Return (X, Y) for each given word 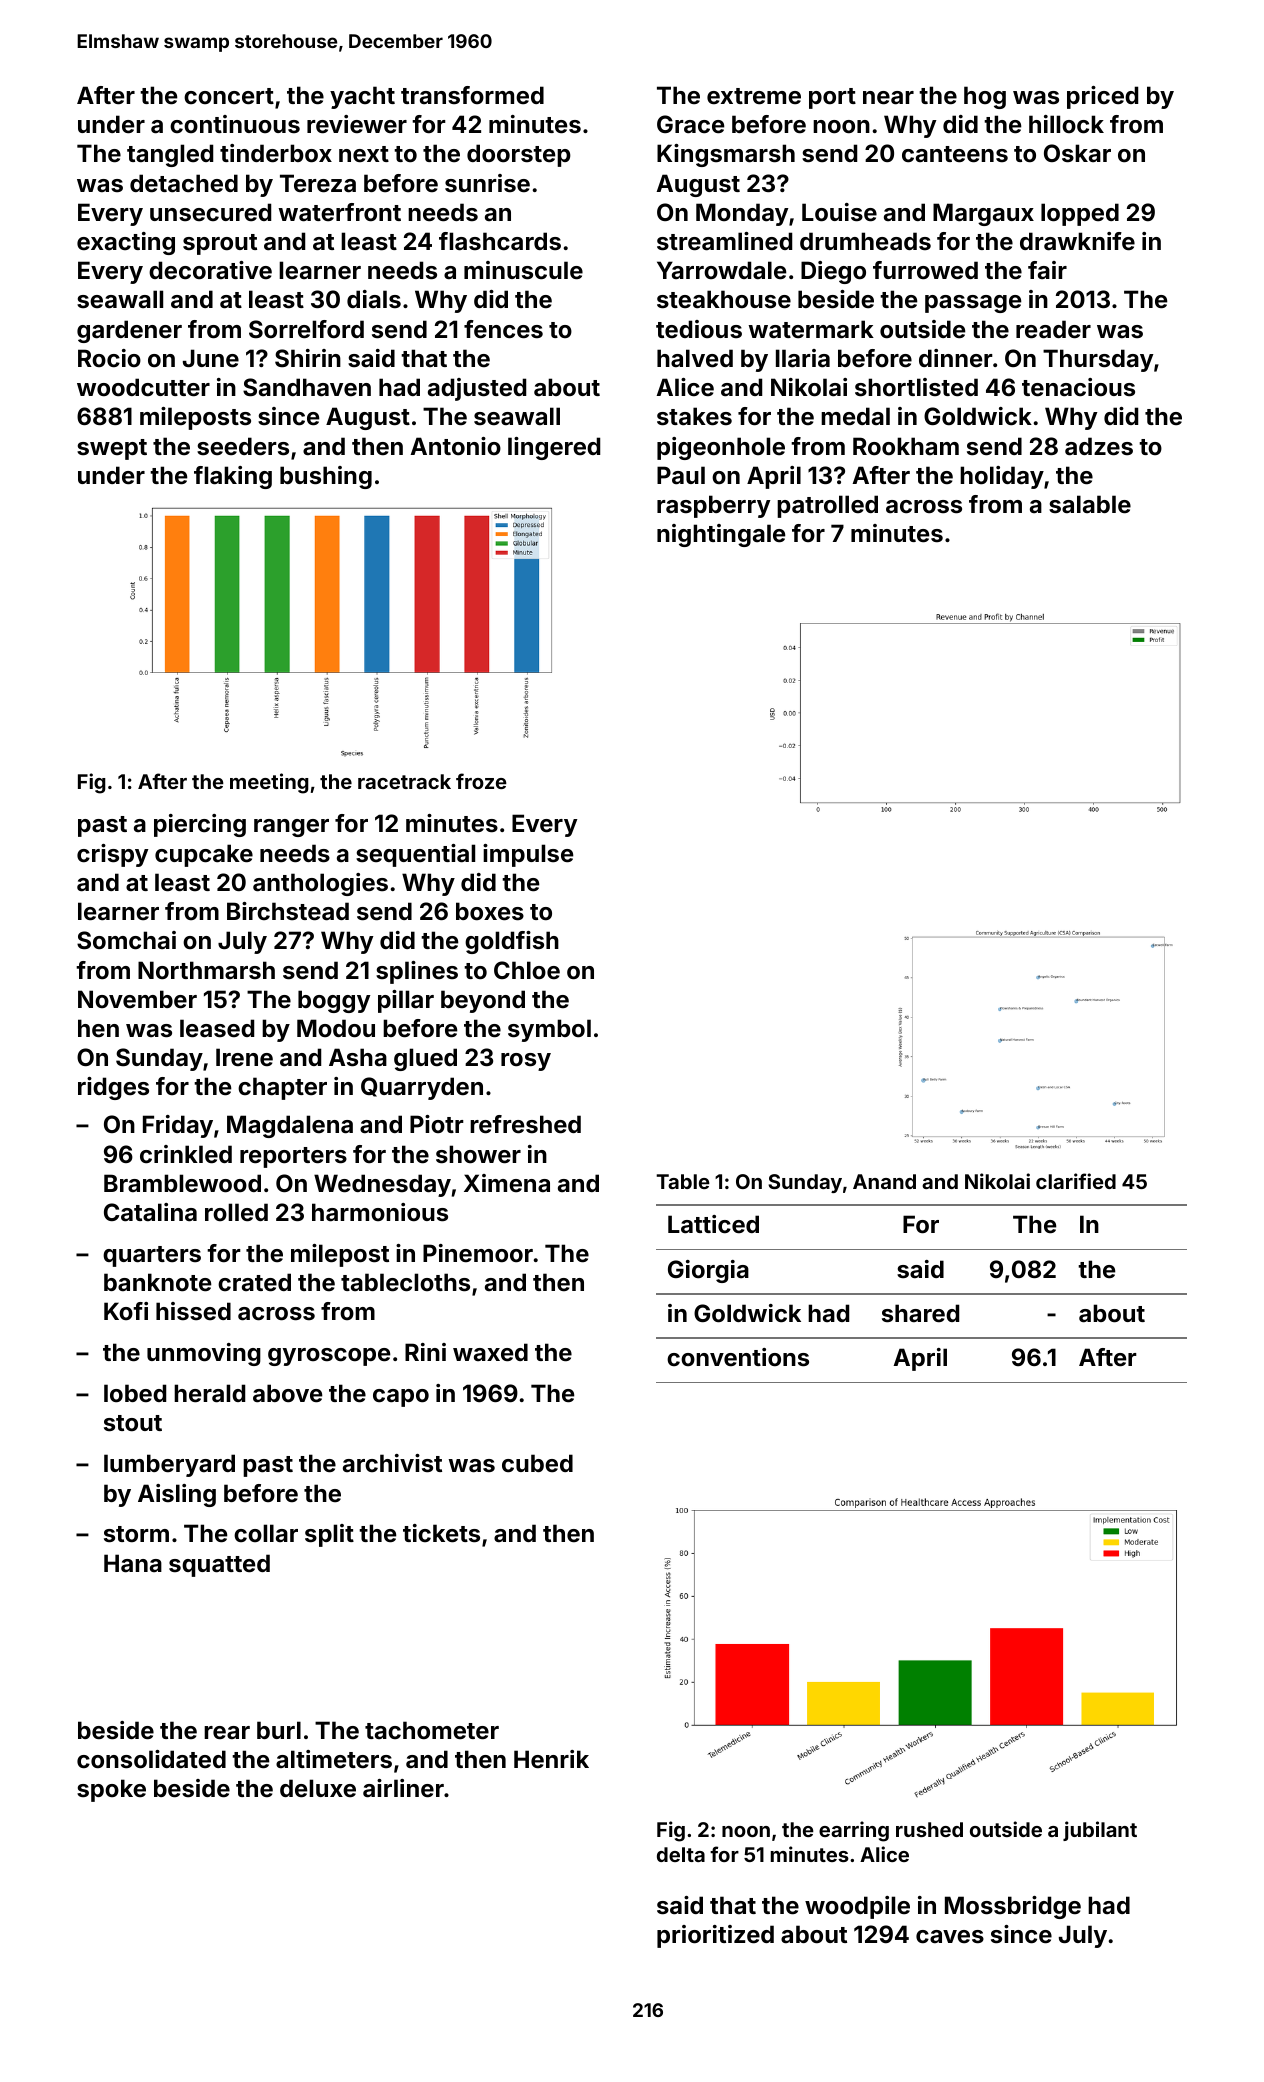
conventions (738, 1357)
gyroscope (329, 1357)
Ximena (507, 1183)
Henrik (551, 1759)
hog (985, 97)
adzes (1099, 446)
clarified (1076, 1181)
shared (920, 1313)
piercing (200, 825)
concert (229, 96)
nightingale (721, 535)
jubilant (1100, 1831)
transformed (472, 95)
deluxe (318, 1788)
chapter (282, 1088)
